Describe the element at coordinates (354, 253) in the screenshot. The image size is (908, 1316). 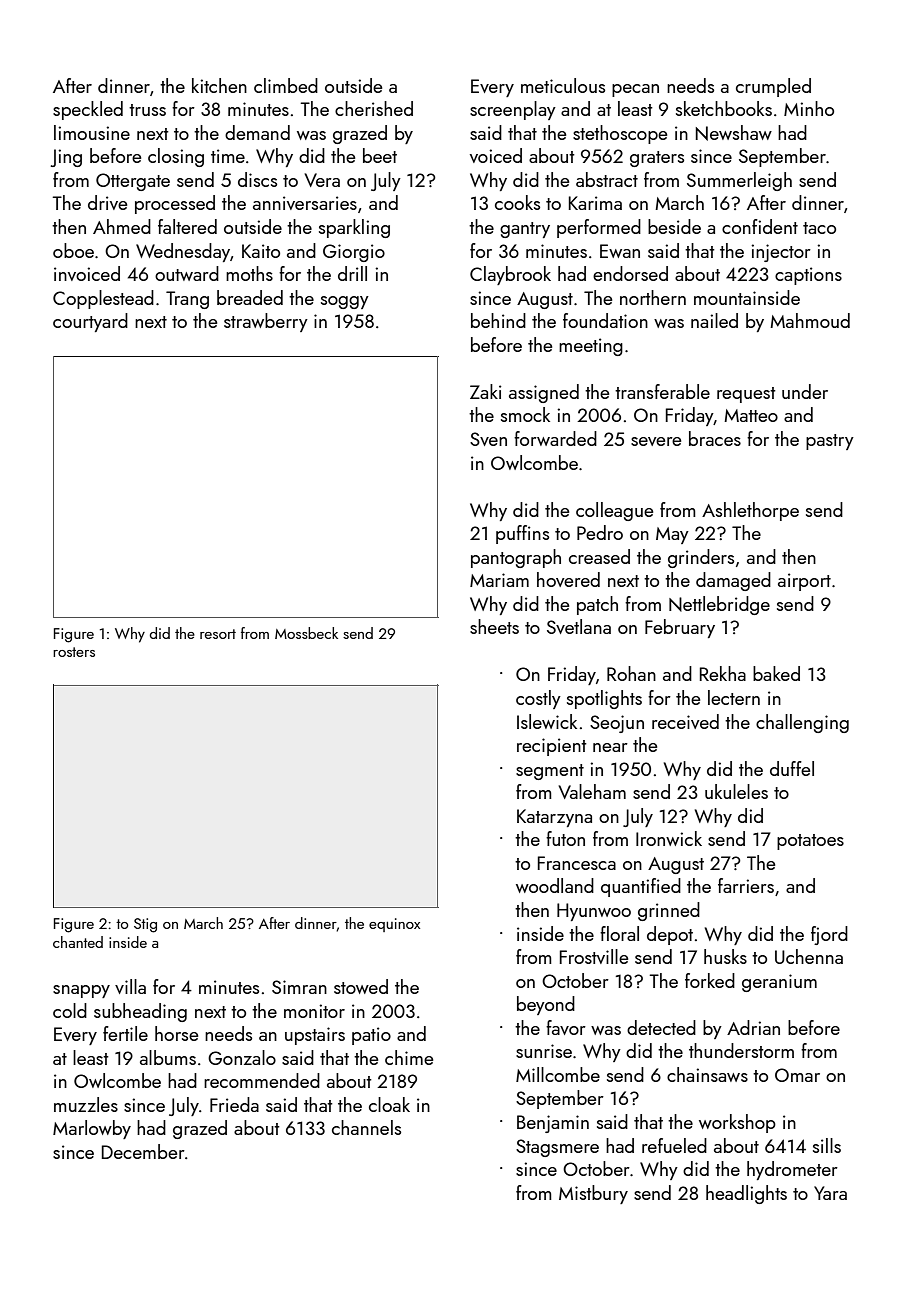
I see `Giorgio` at that location.
